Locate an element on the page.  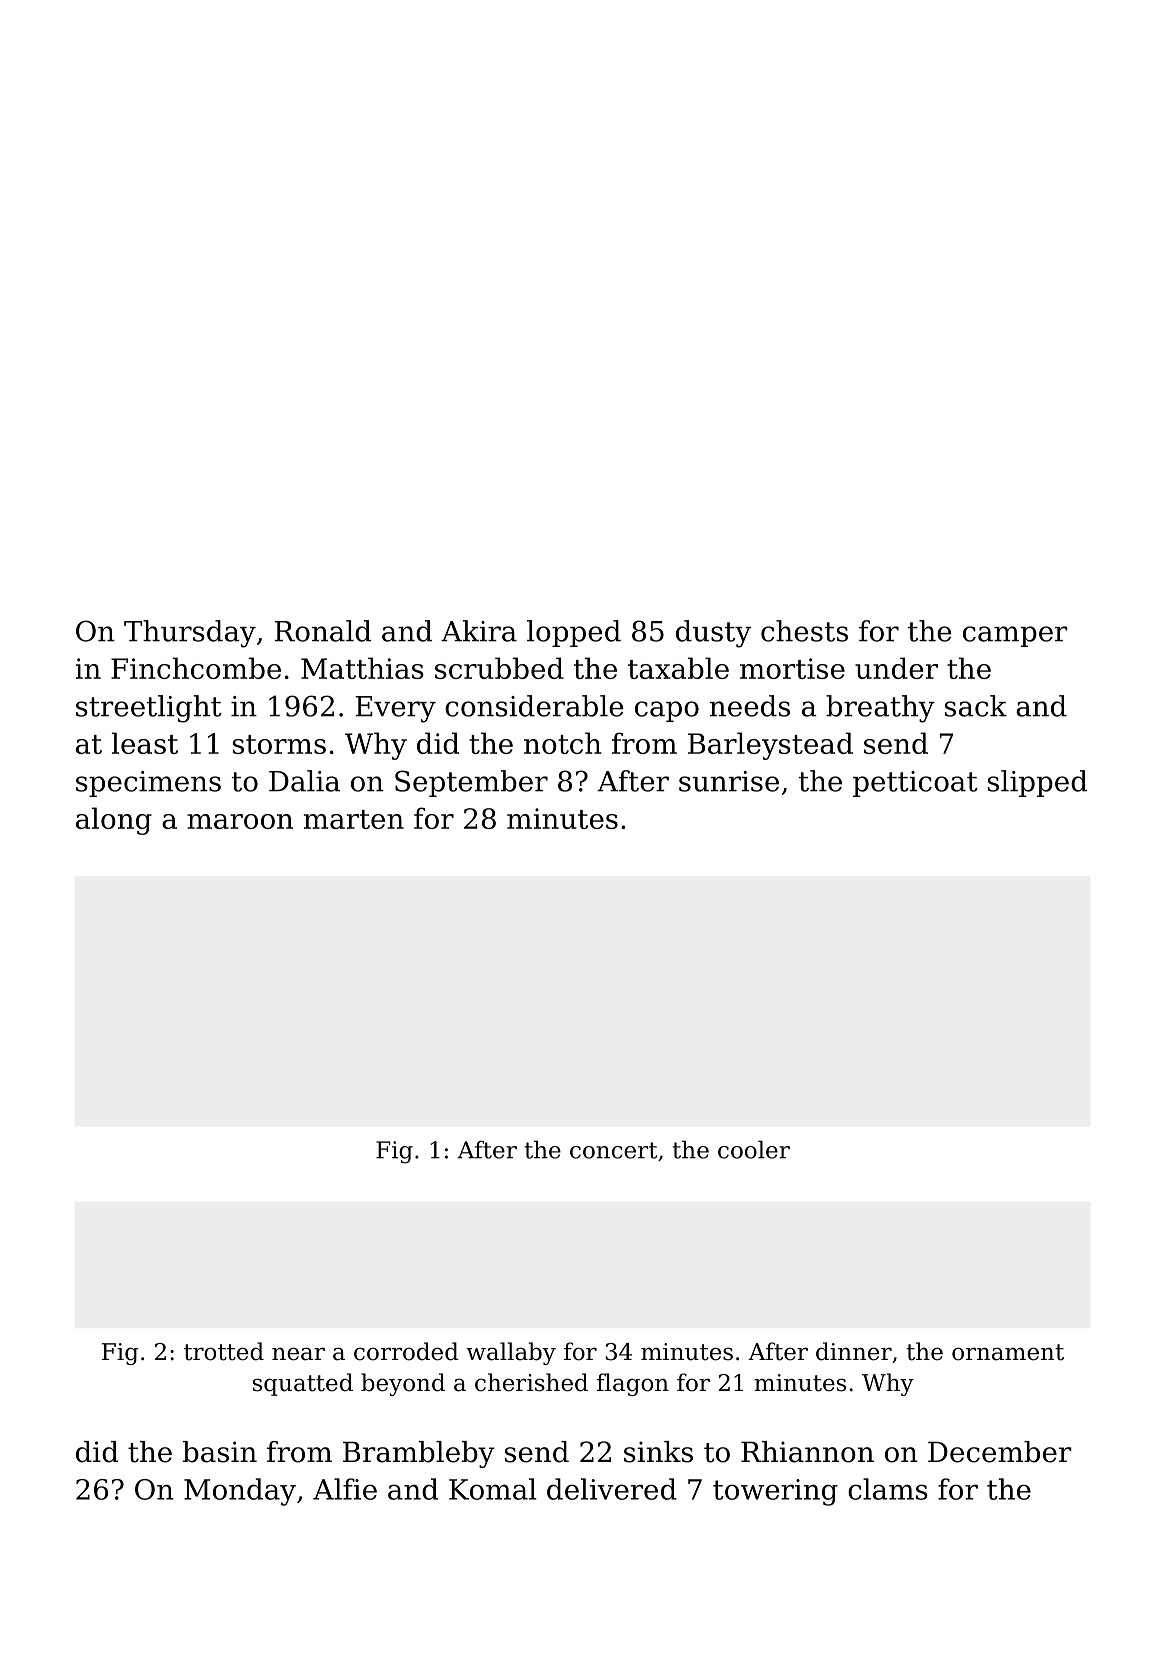
cooler is located at coordinates (754, 1149).
